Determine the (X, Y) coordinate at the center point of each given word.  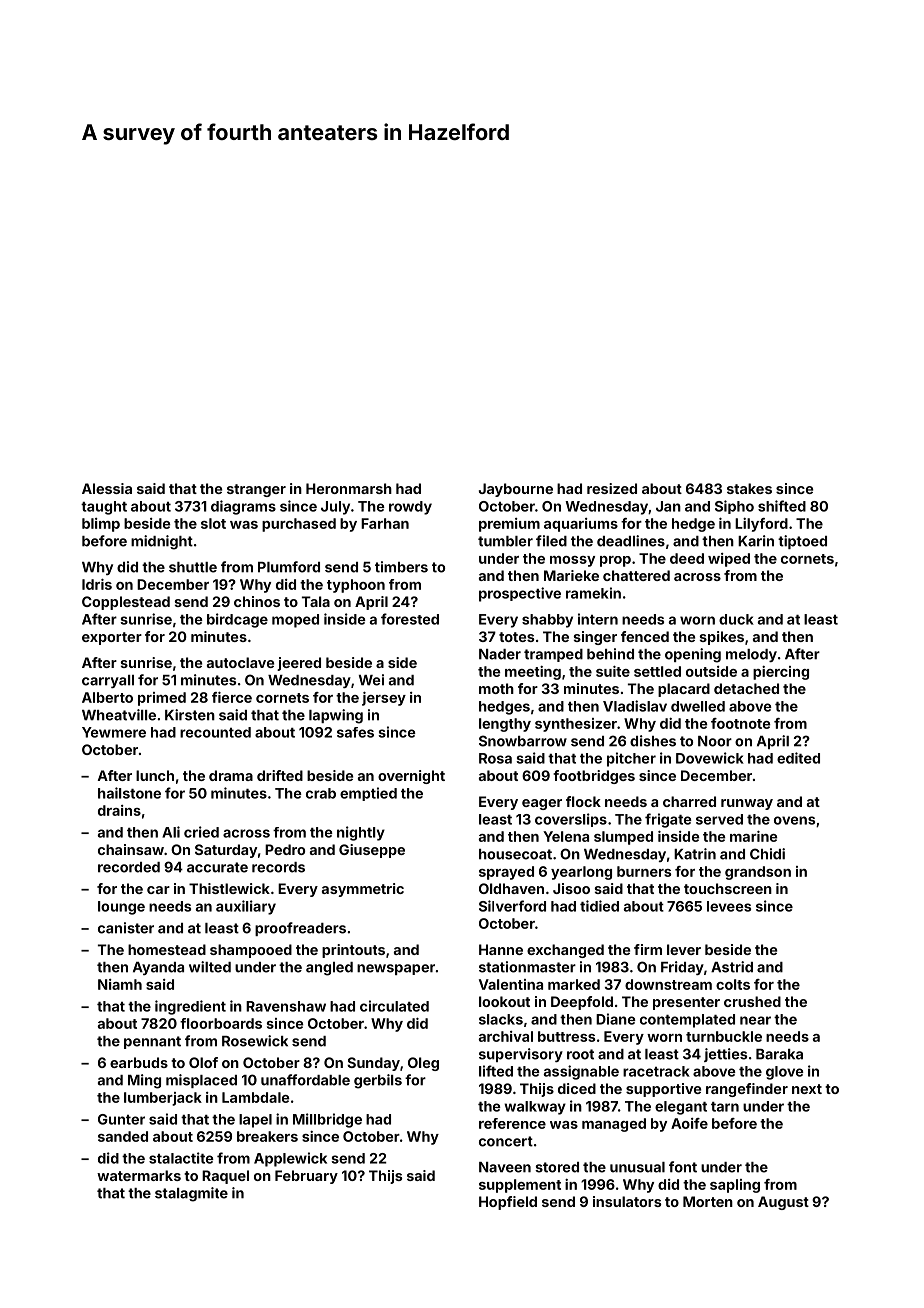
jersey (384, 699)
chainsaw (131, 849)
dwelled (698, 706)
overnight (411, 777)
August (783, 1203)
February (306, 1177)
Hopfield (508, 1203)
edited (798, 758)
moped (295, 621)
